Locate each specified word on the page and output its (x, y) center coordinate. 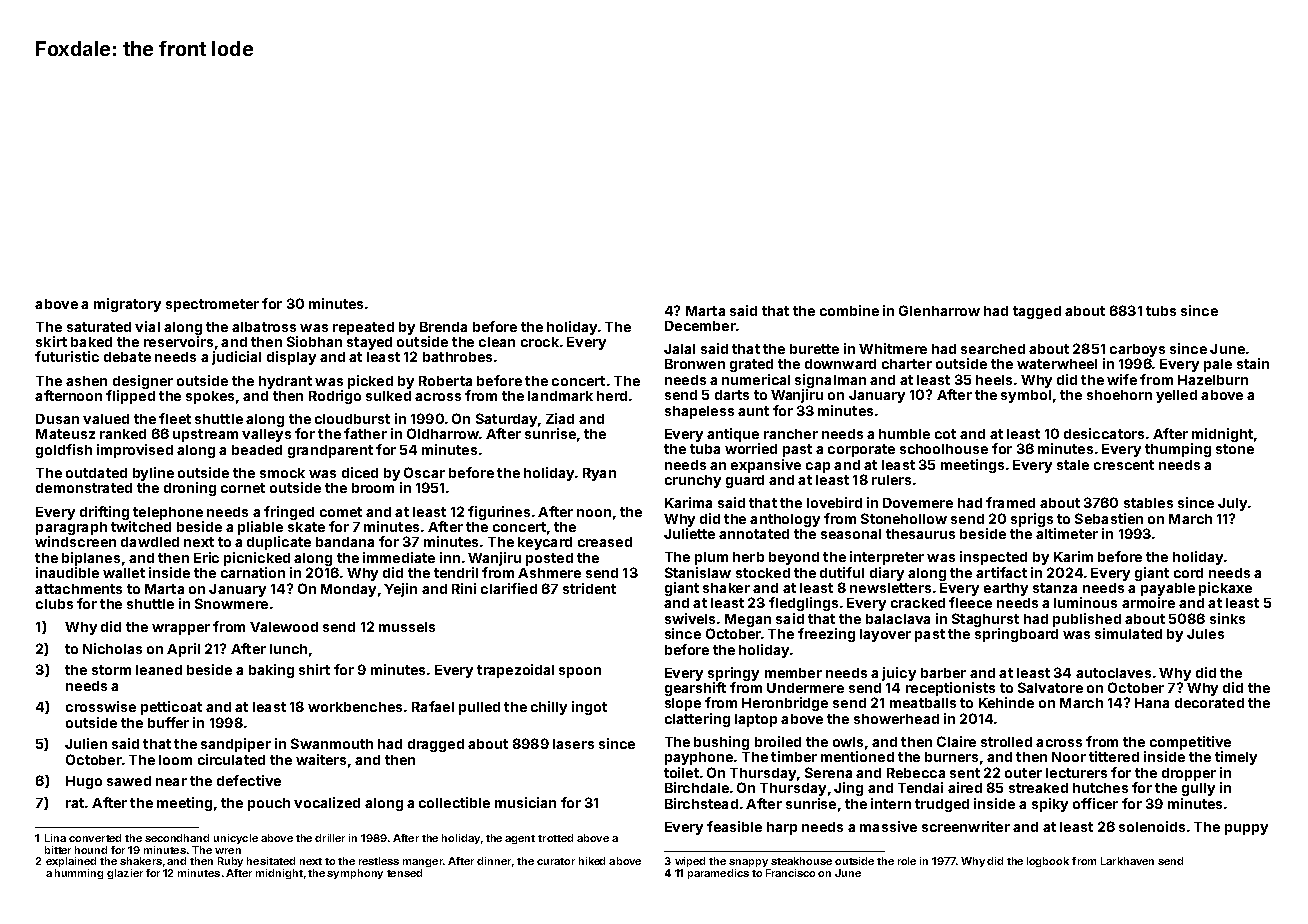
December (700, 326)
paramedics (718, 874)
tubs (1161, 311)
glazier (125, 874)
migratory (127, 305)
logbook (1048, 862)
